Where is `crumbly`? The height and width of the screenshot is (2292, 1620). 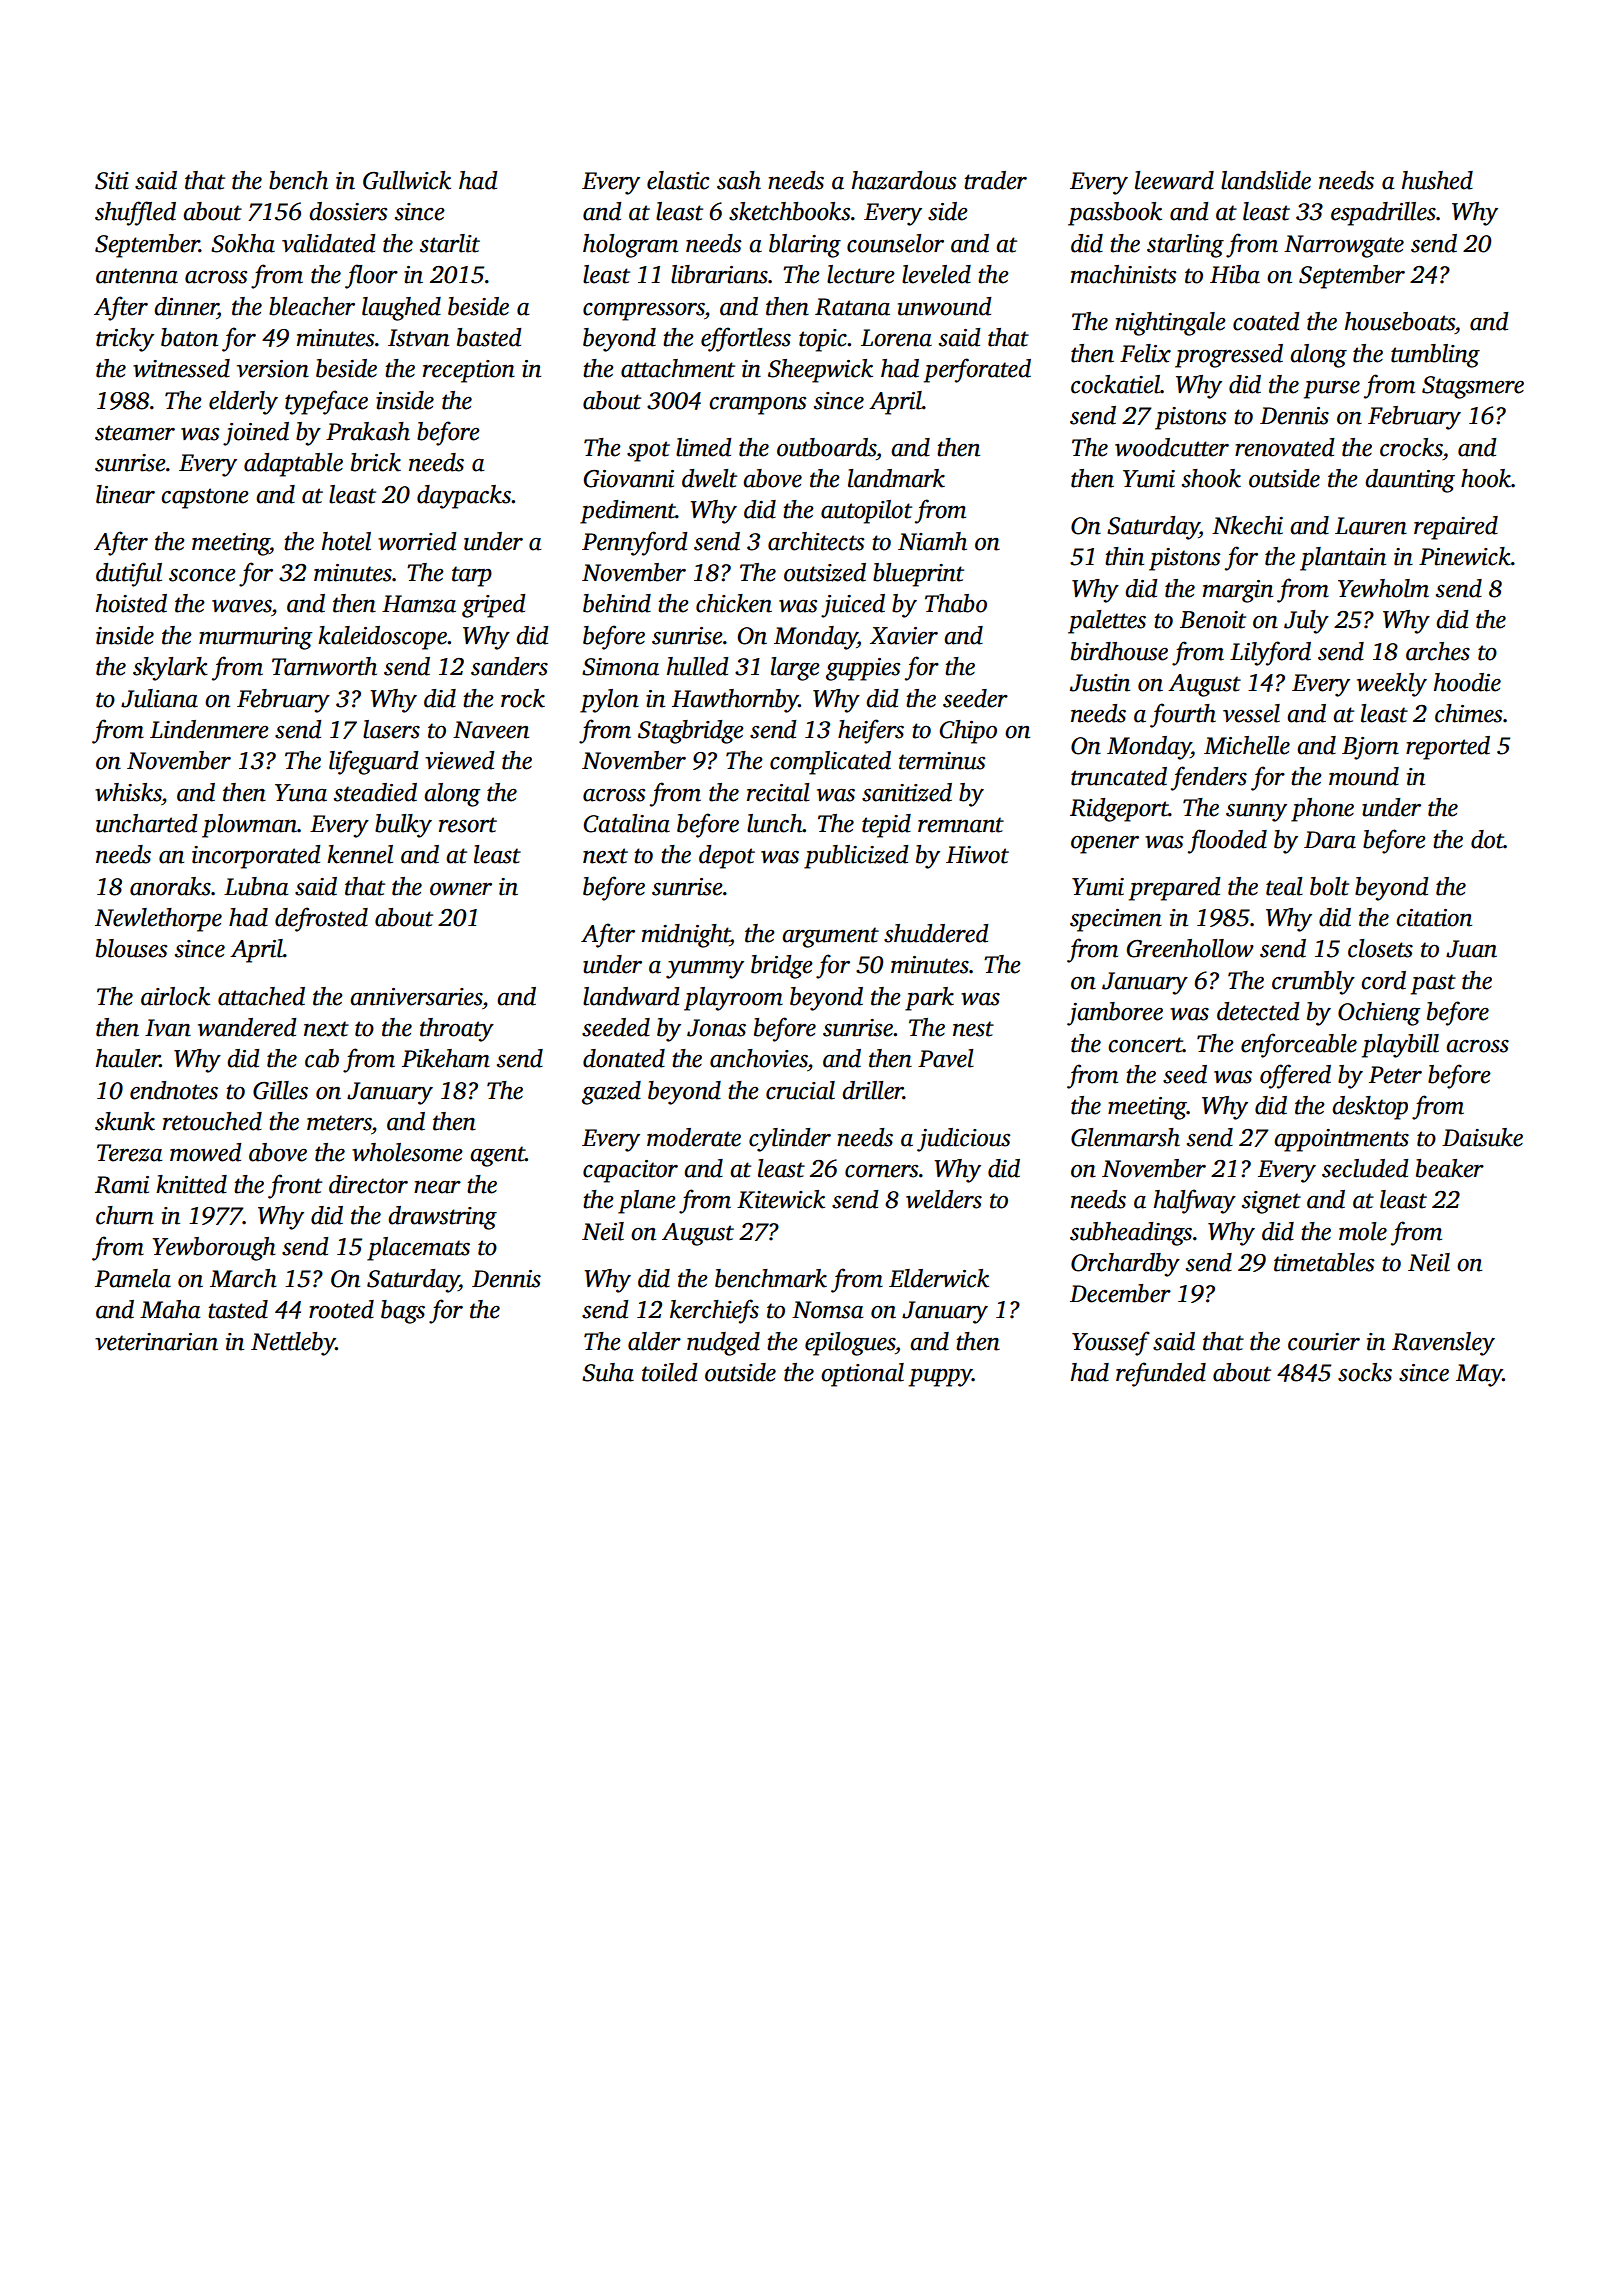 crumbly is located at coordinates (1313, 983).
